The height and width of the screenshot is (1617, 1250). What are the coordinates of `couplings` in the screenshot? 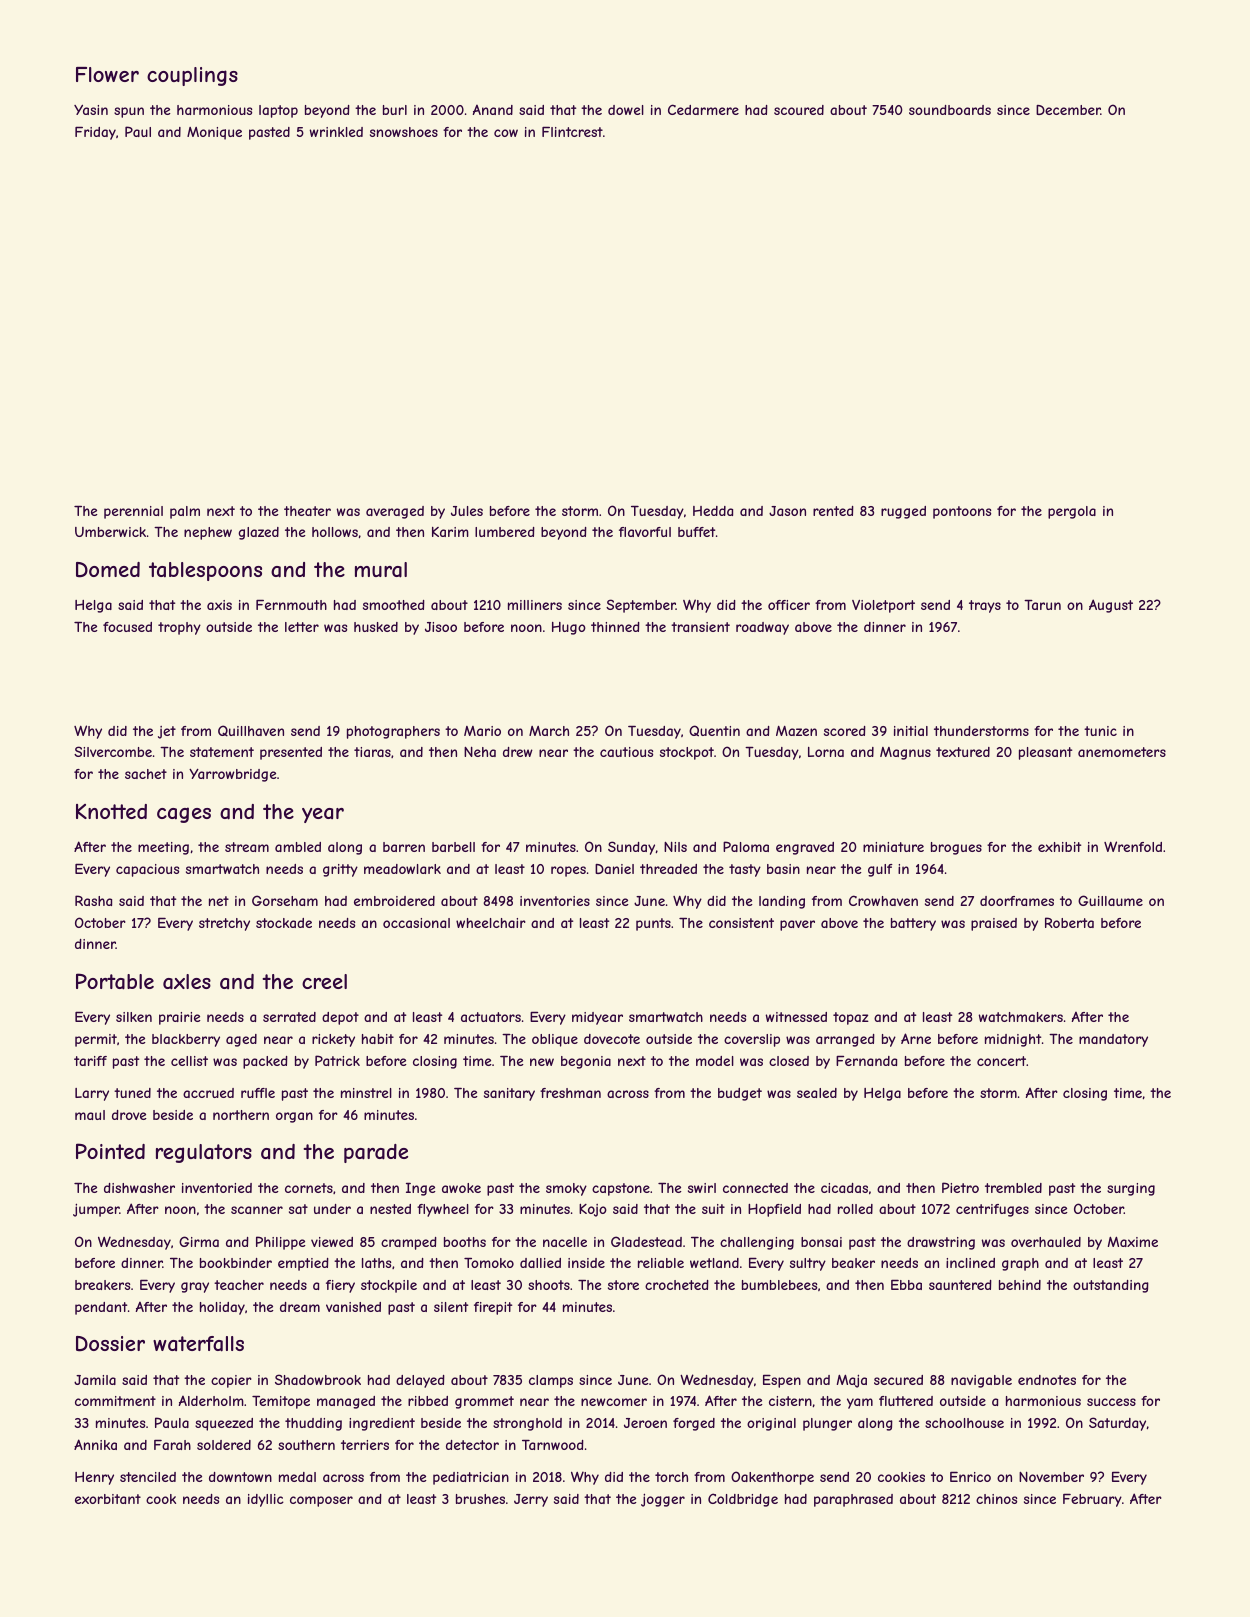 It's located at (192, 76).
